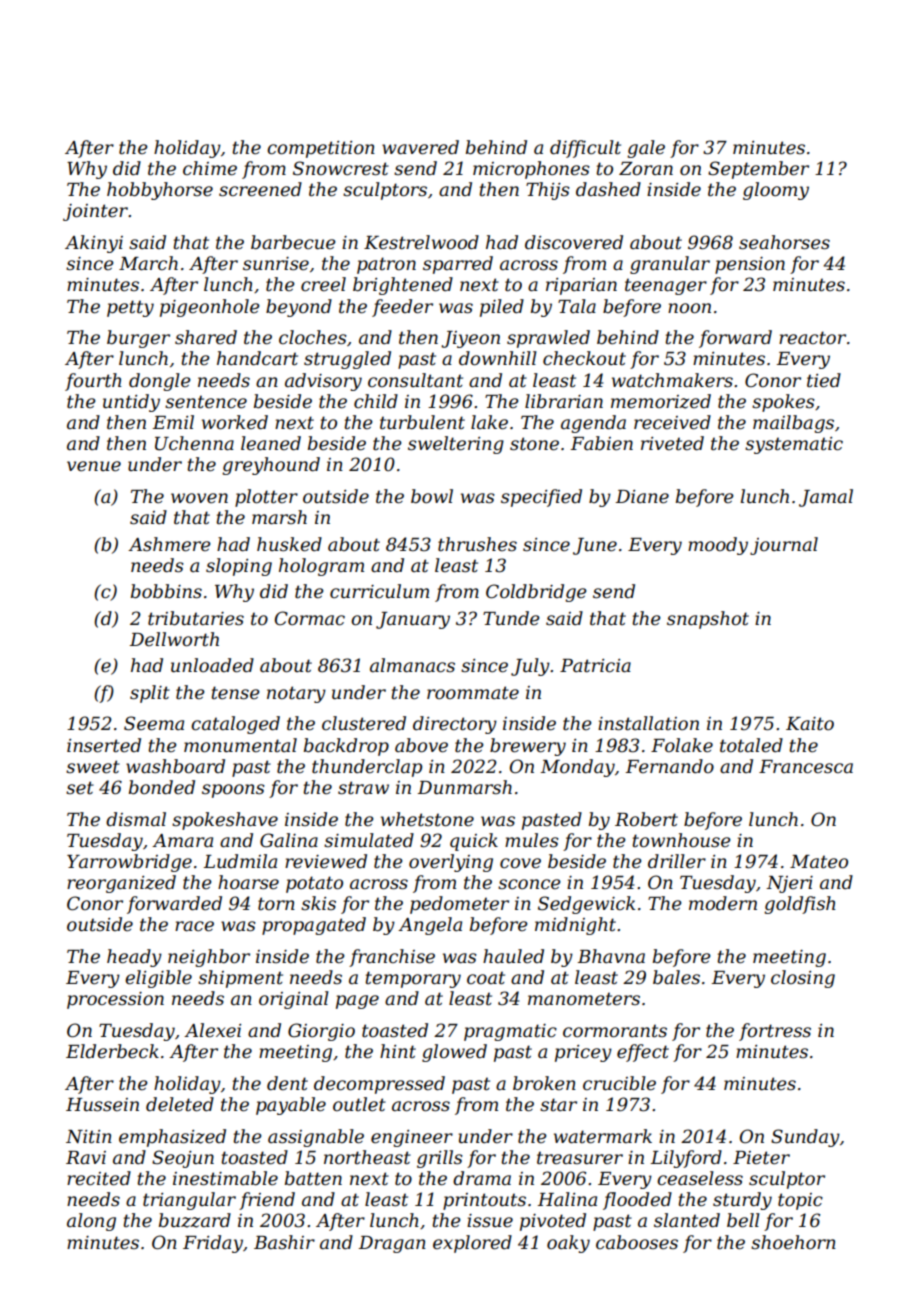  Describe the element at coordinates (648, 723) in the document. I see `installation` at that location.
